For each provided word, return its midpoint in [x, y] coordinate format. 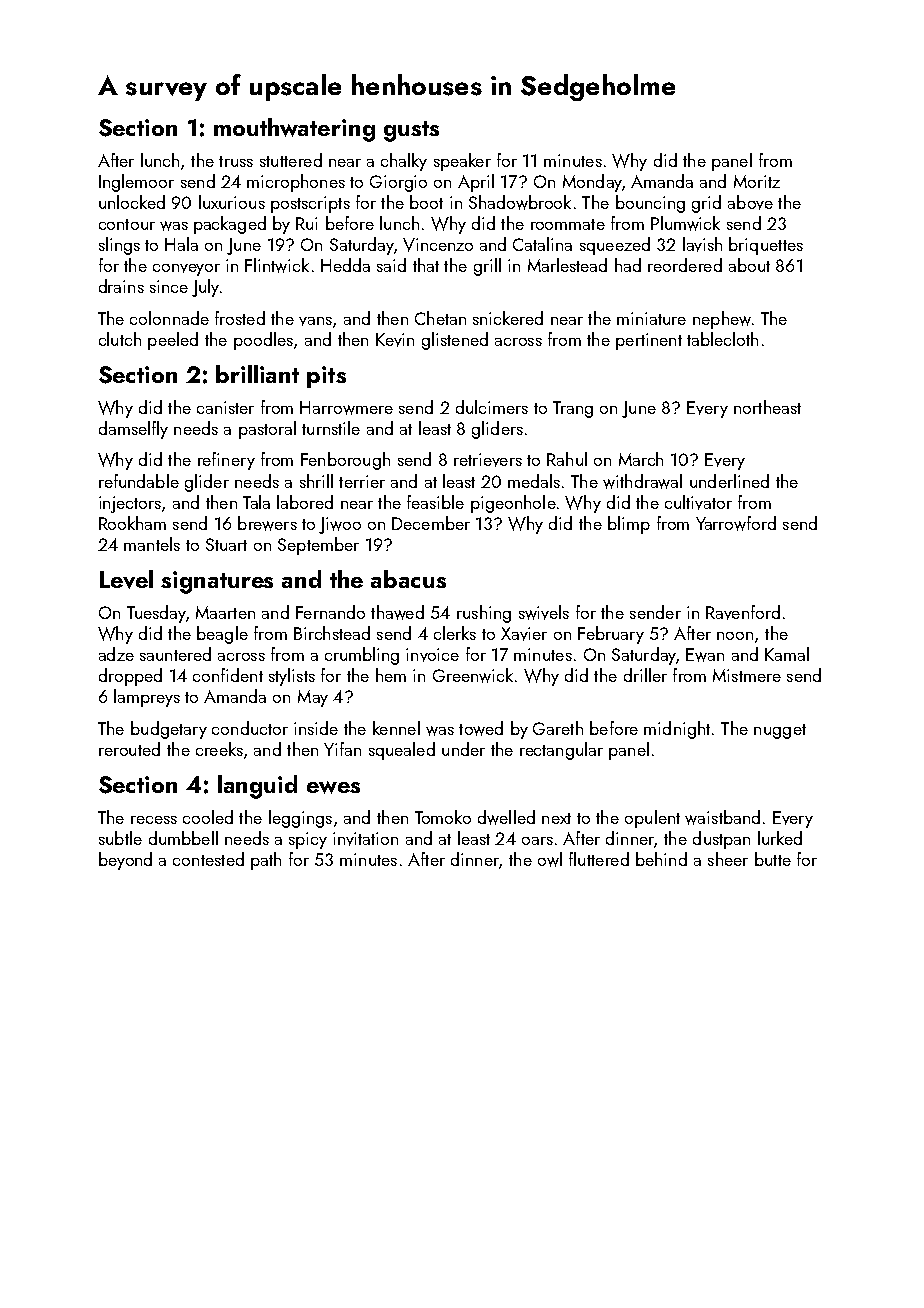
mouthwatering [294, 130]
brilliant [257, 374]
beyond [125, 861]
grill [487, 267]
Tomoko [443, 817]
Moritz [757, 181]
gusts [411, 131]
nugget [780, 731]
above [750, 202]
